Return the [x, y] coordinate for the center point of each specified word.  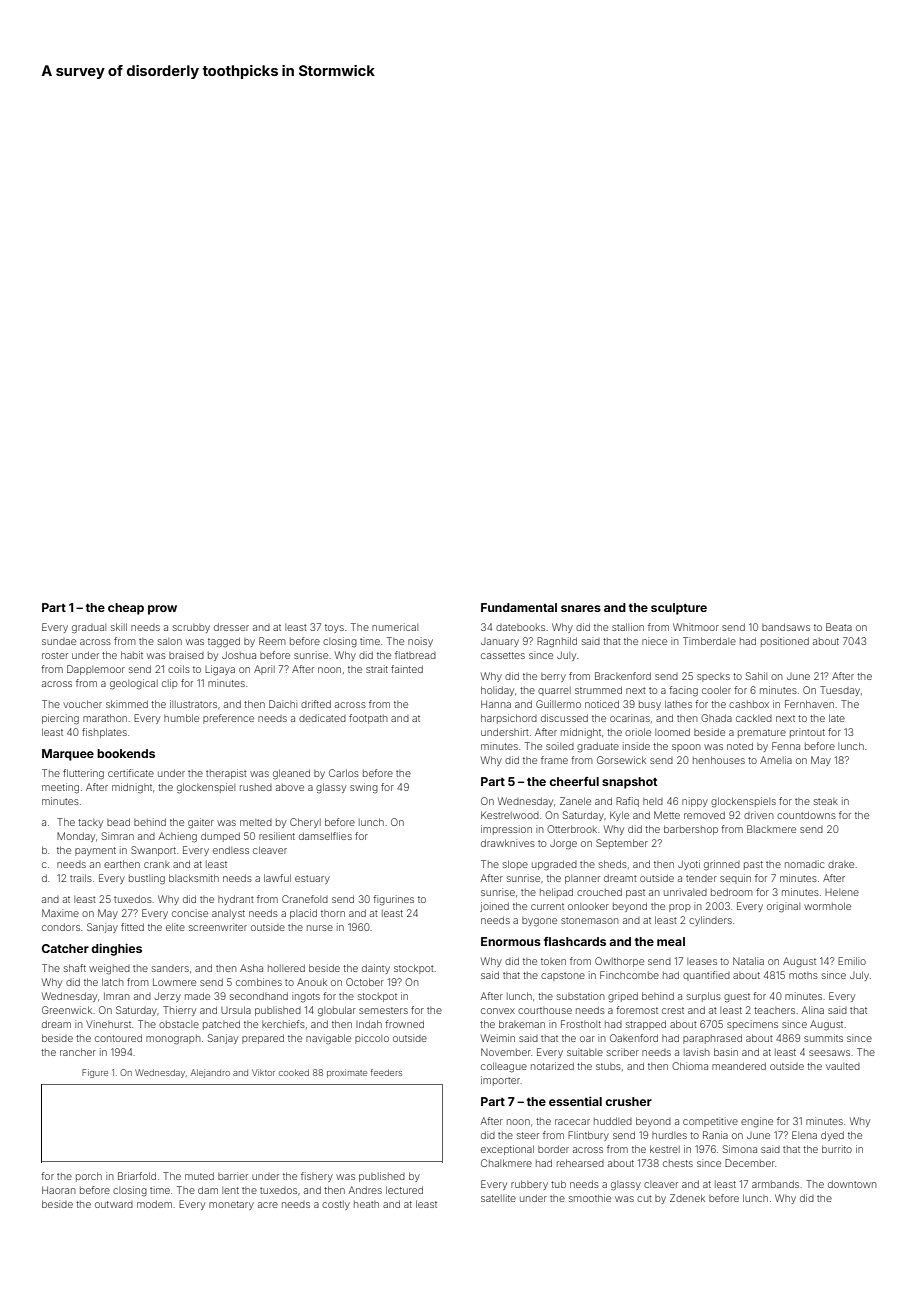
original [783, 907]
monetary [231, 1205]
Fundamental [519, 607]
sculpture [679, 609]
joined [494, 907]
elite [175, 927]
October [365, 982]
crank [157, 864]
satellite [498, 1198]
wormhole [827, 906]
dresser [231, 627]
